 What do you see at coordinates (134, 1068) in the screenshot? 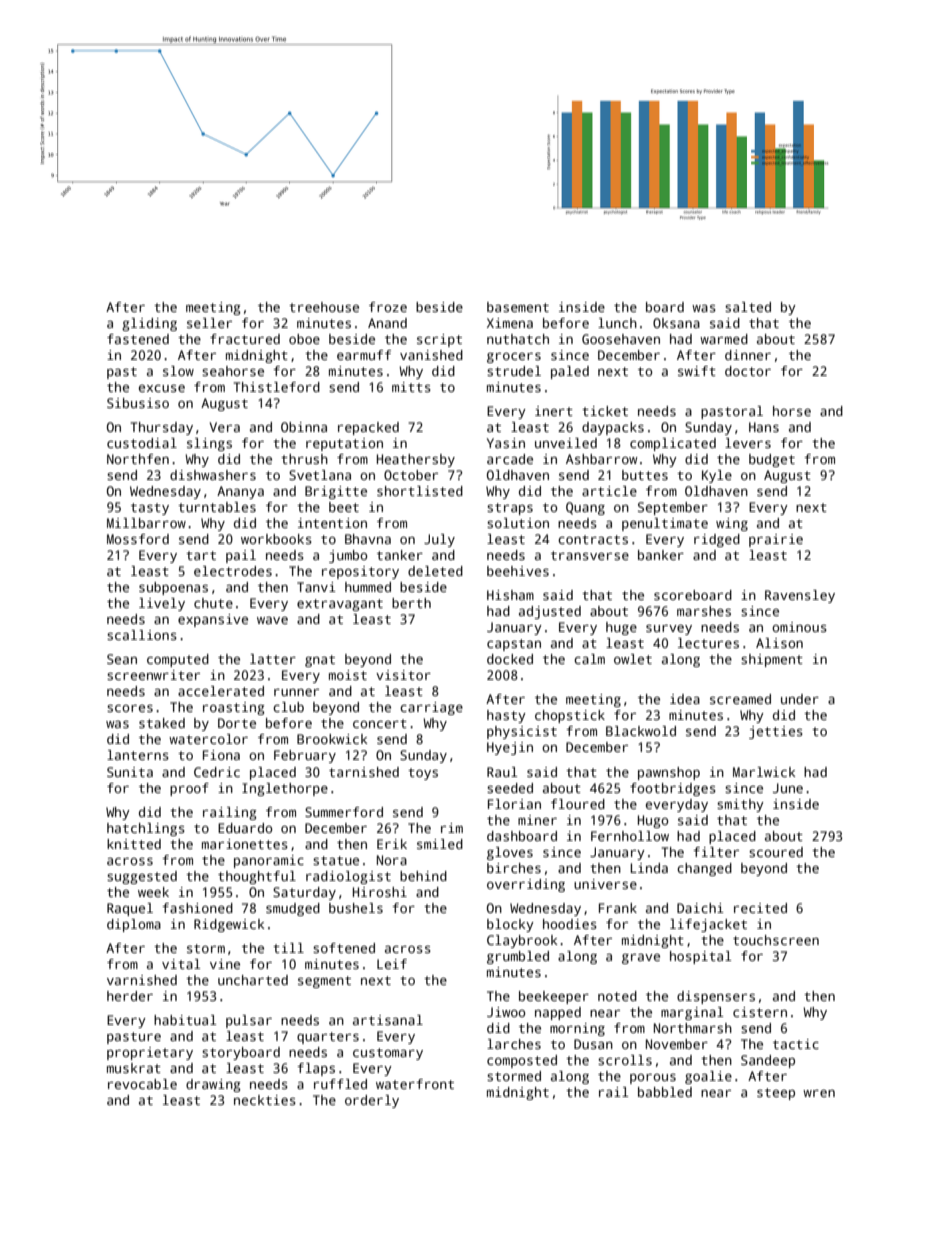
I see `muskrat` at bounding box center [134, 1068].
